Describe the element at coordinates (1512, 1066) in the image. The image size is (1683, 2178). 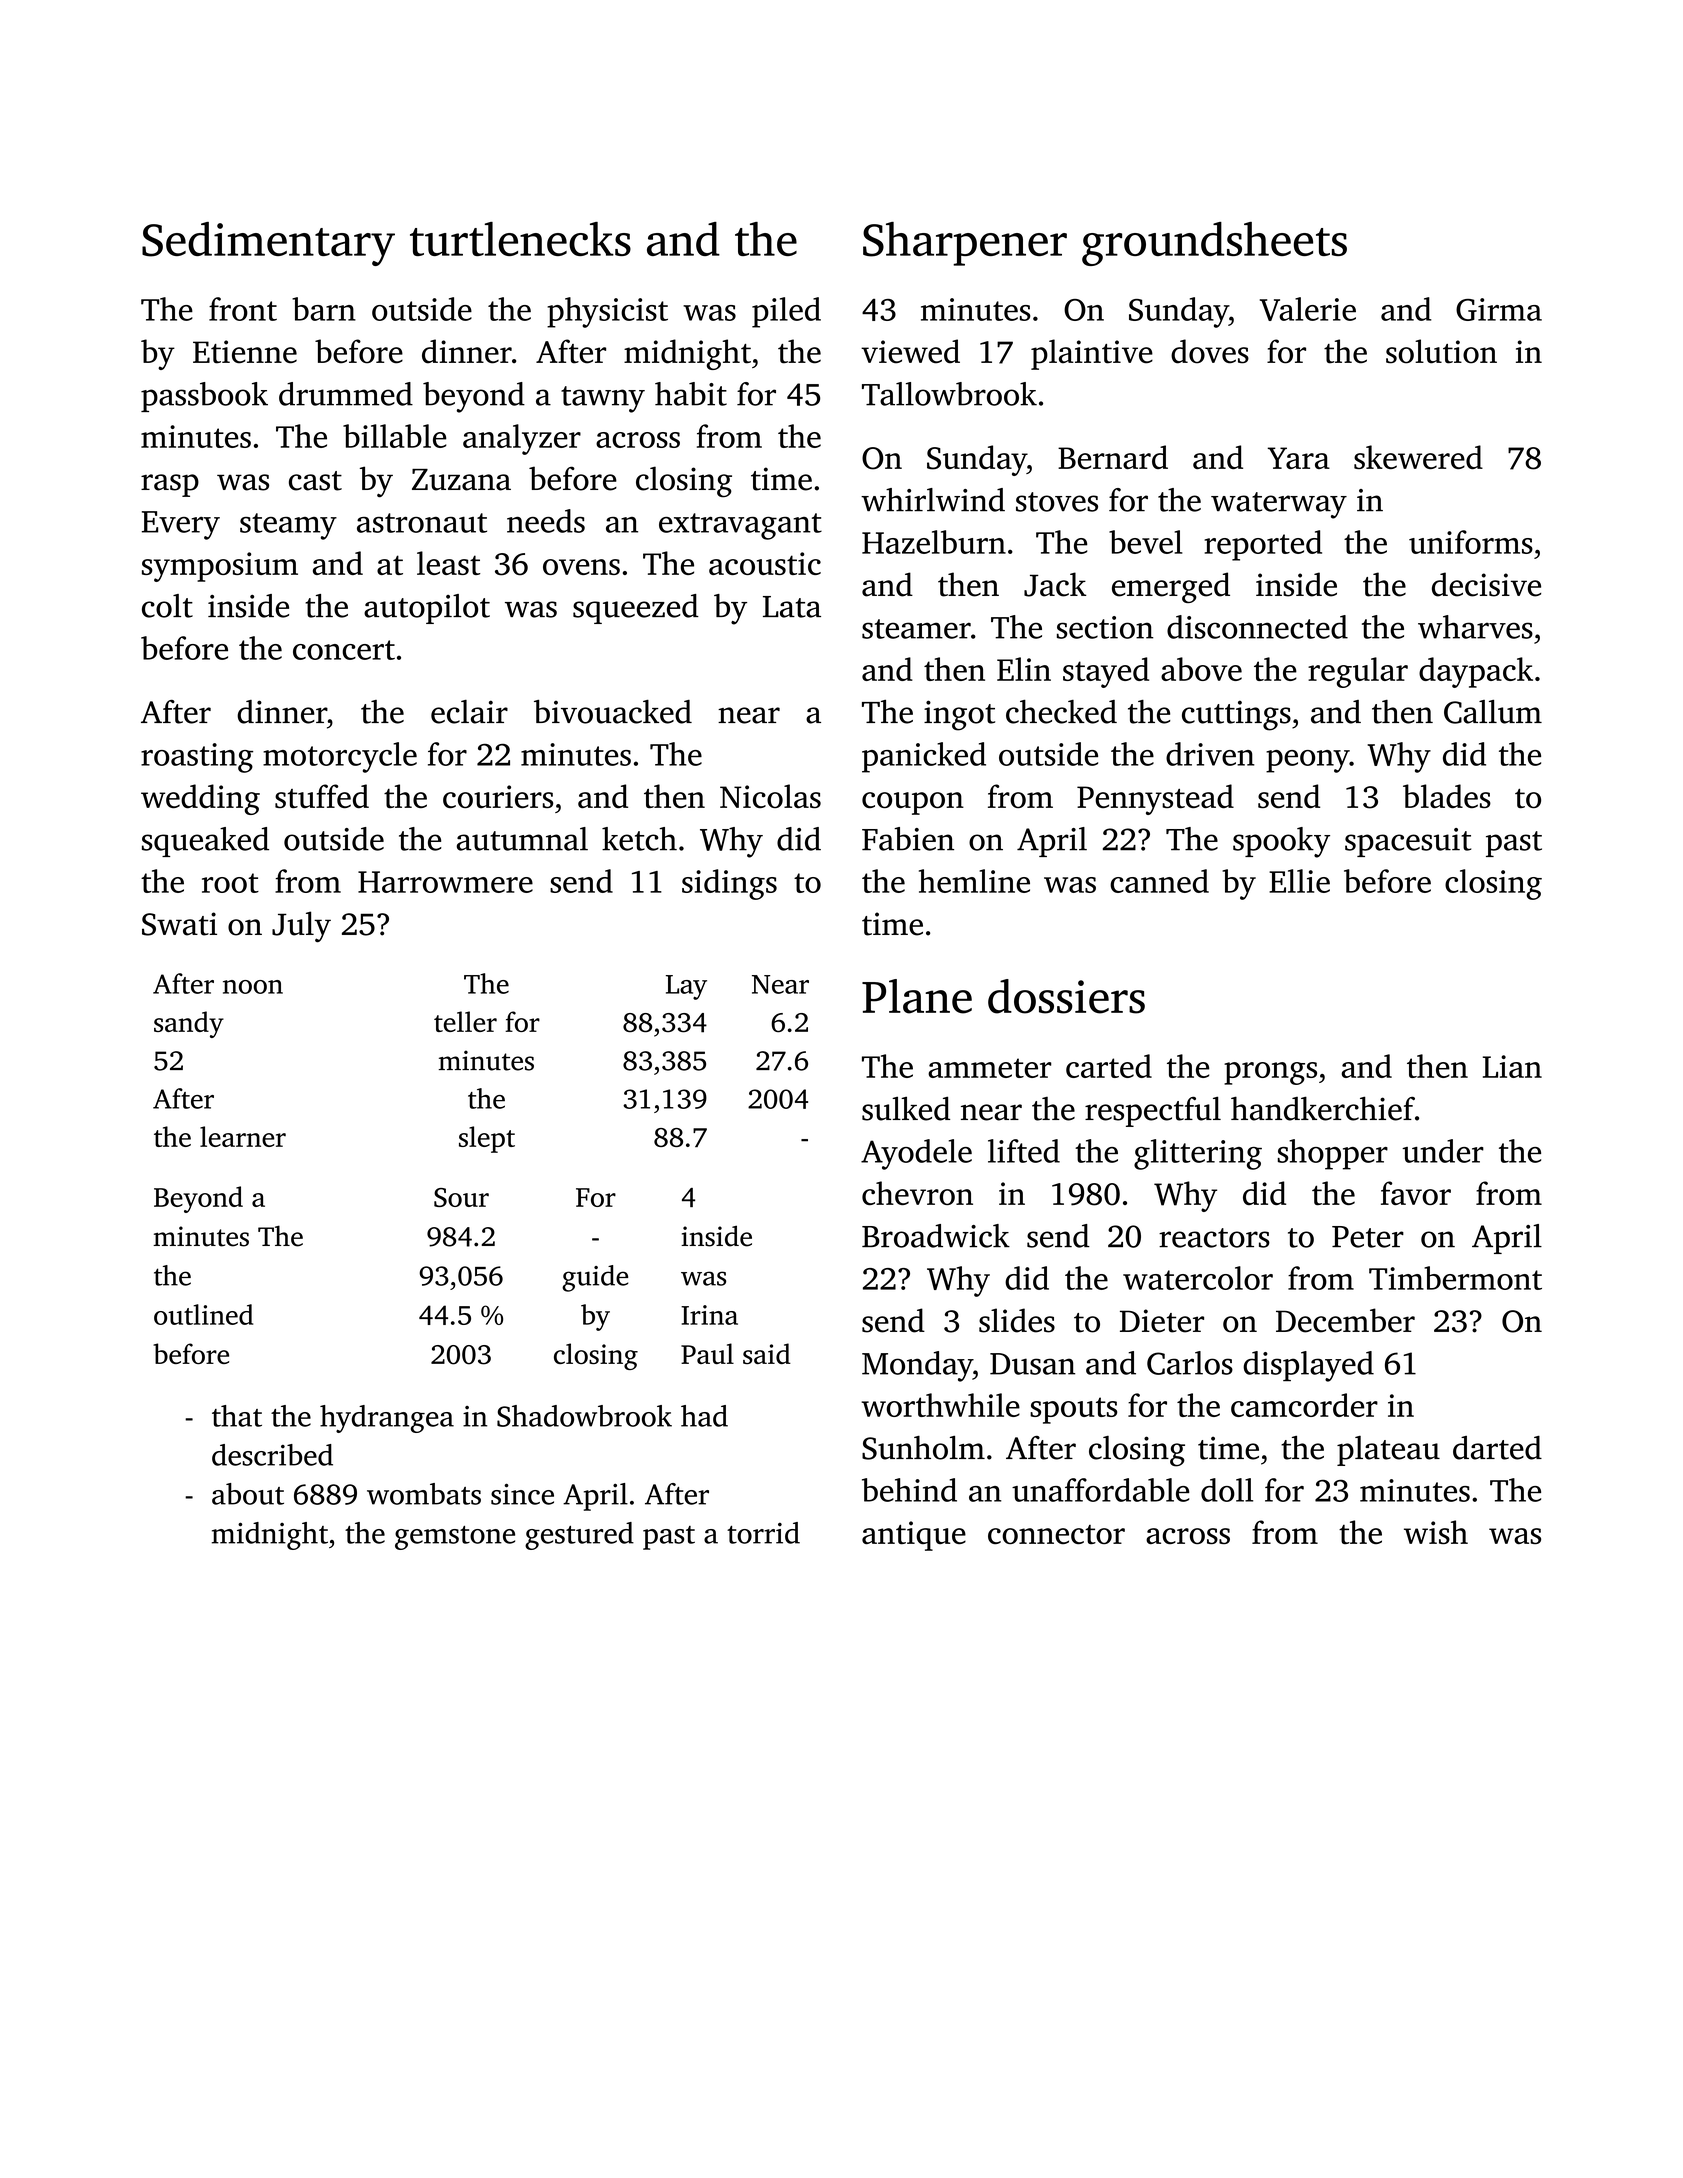
I see `Lian` at that location.
